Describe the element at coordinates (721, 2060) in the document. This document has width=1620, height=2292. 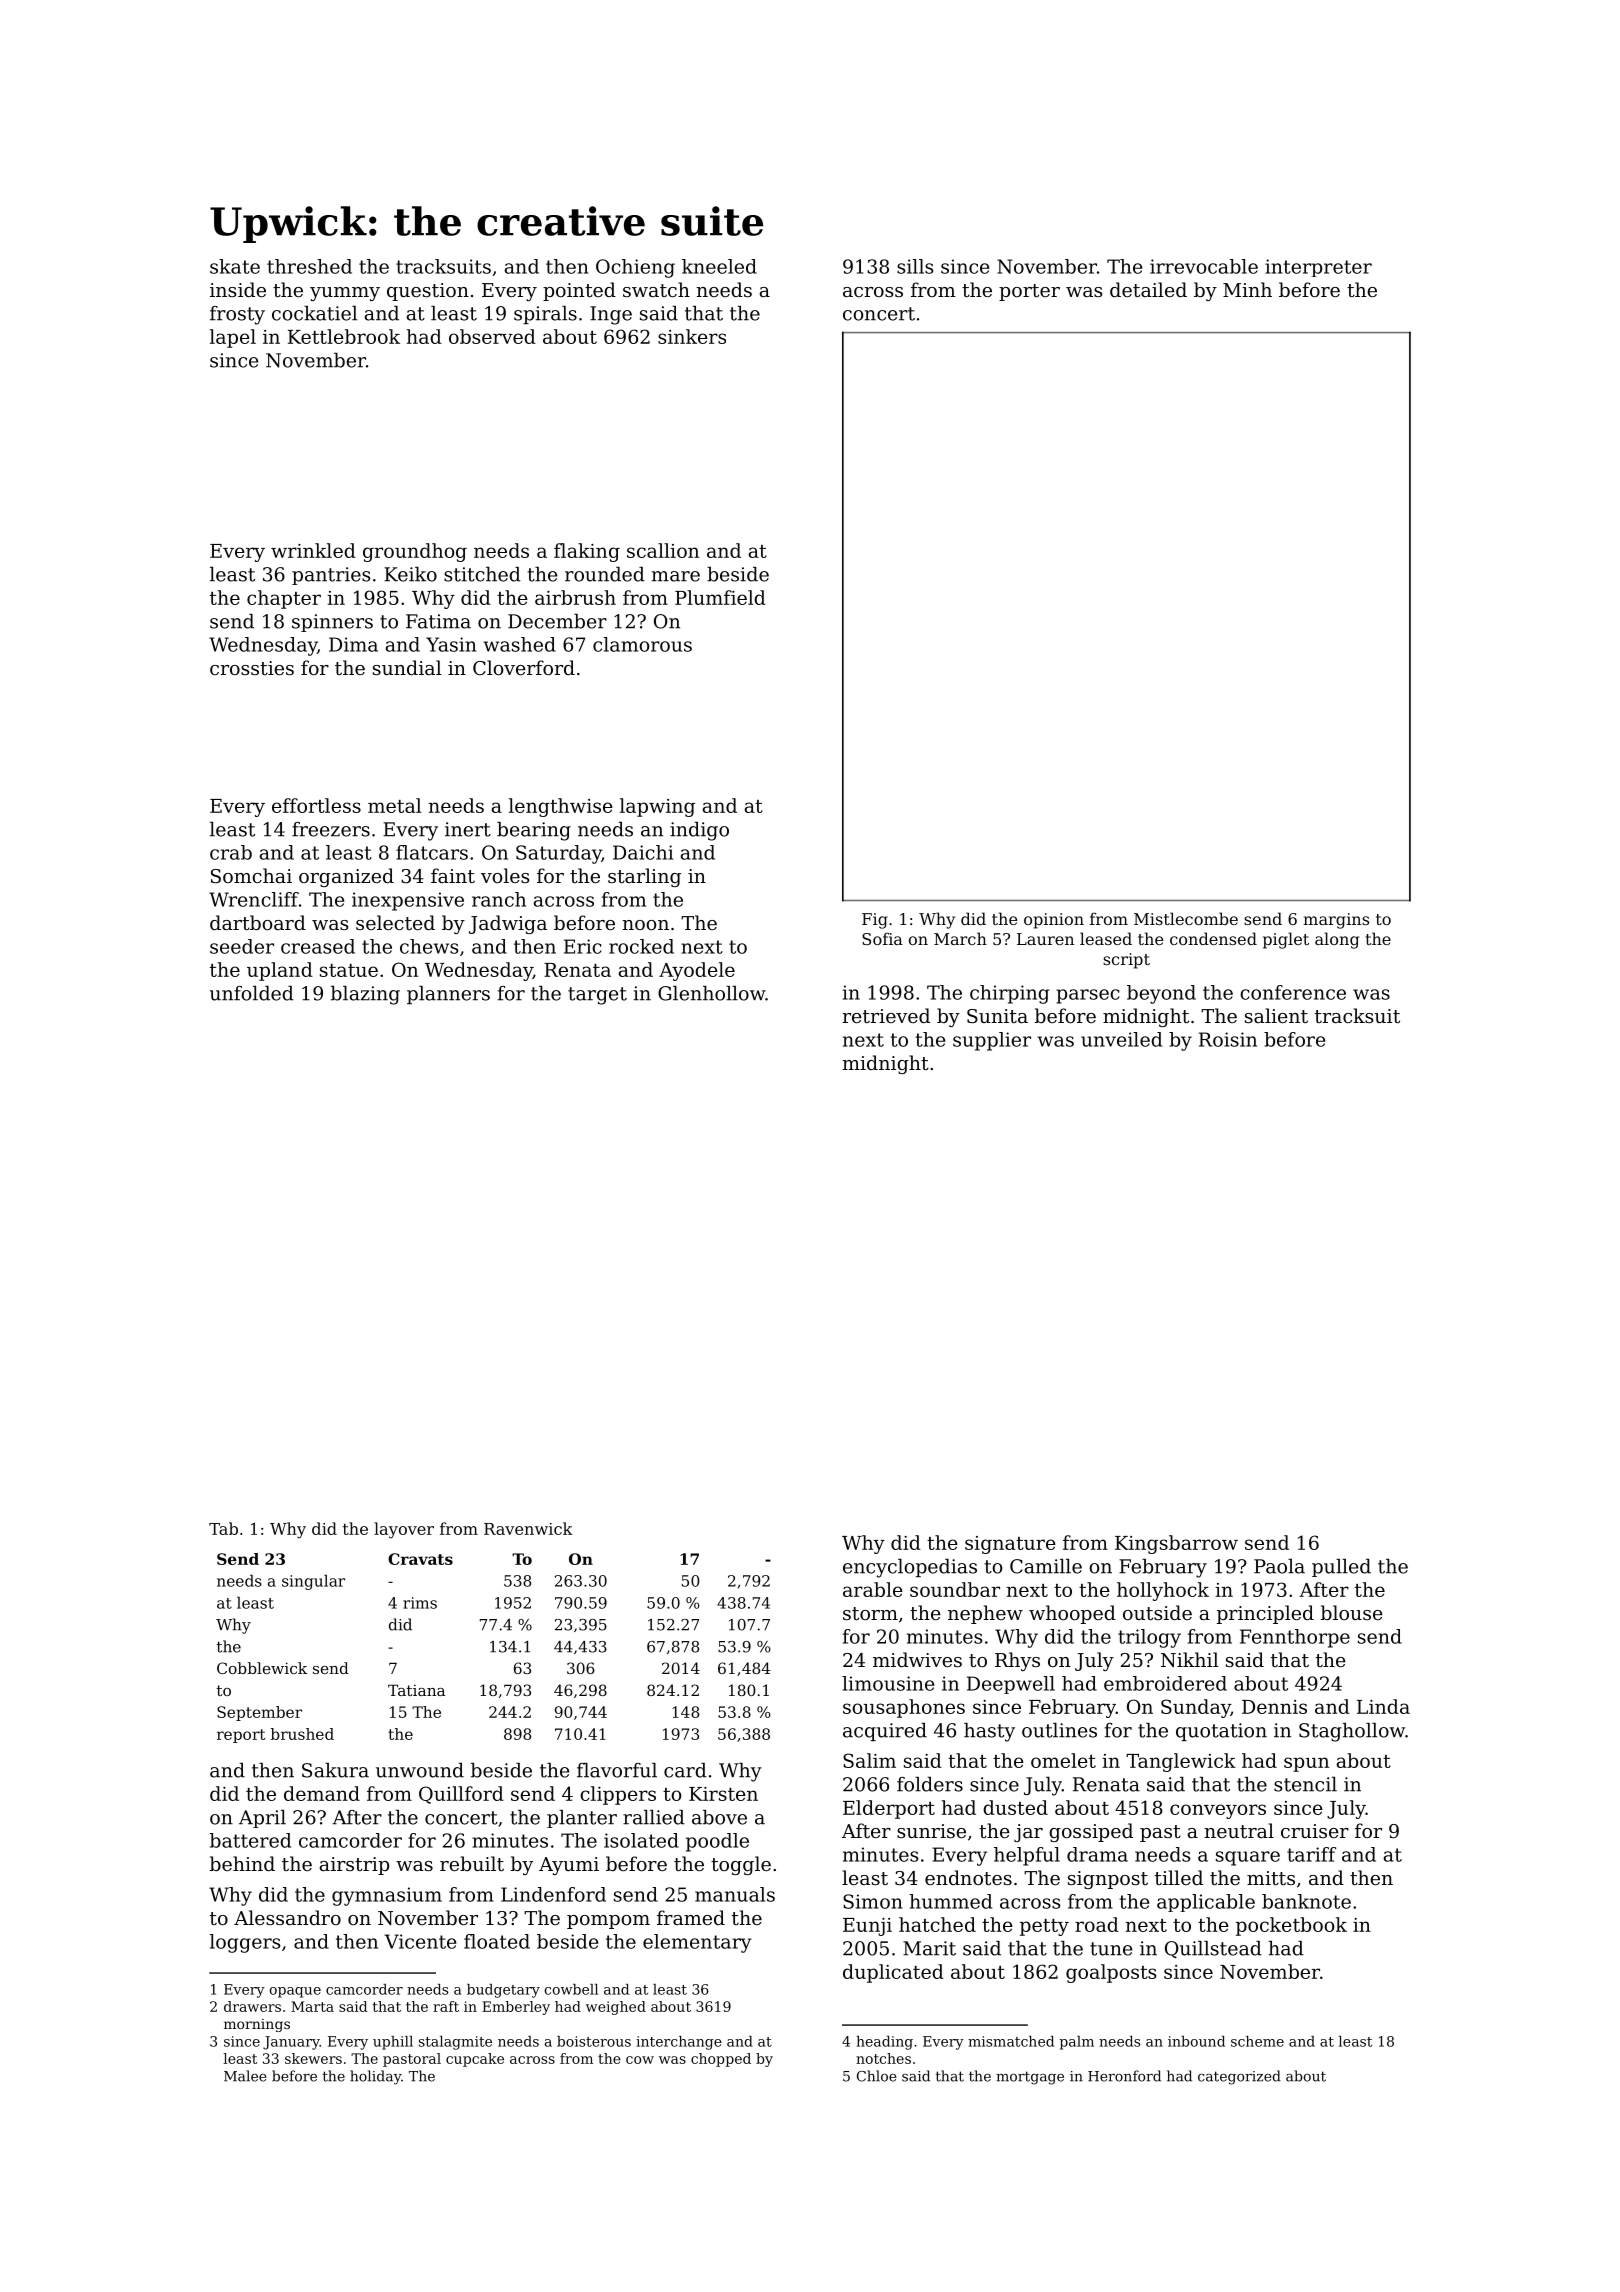
I see `chopped` at that location.
